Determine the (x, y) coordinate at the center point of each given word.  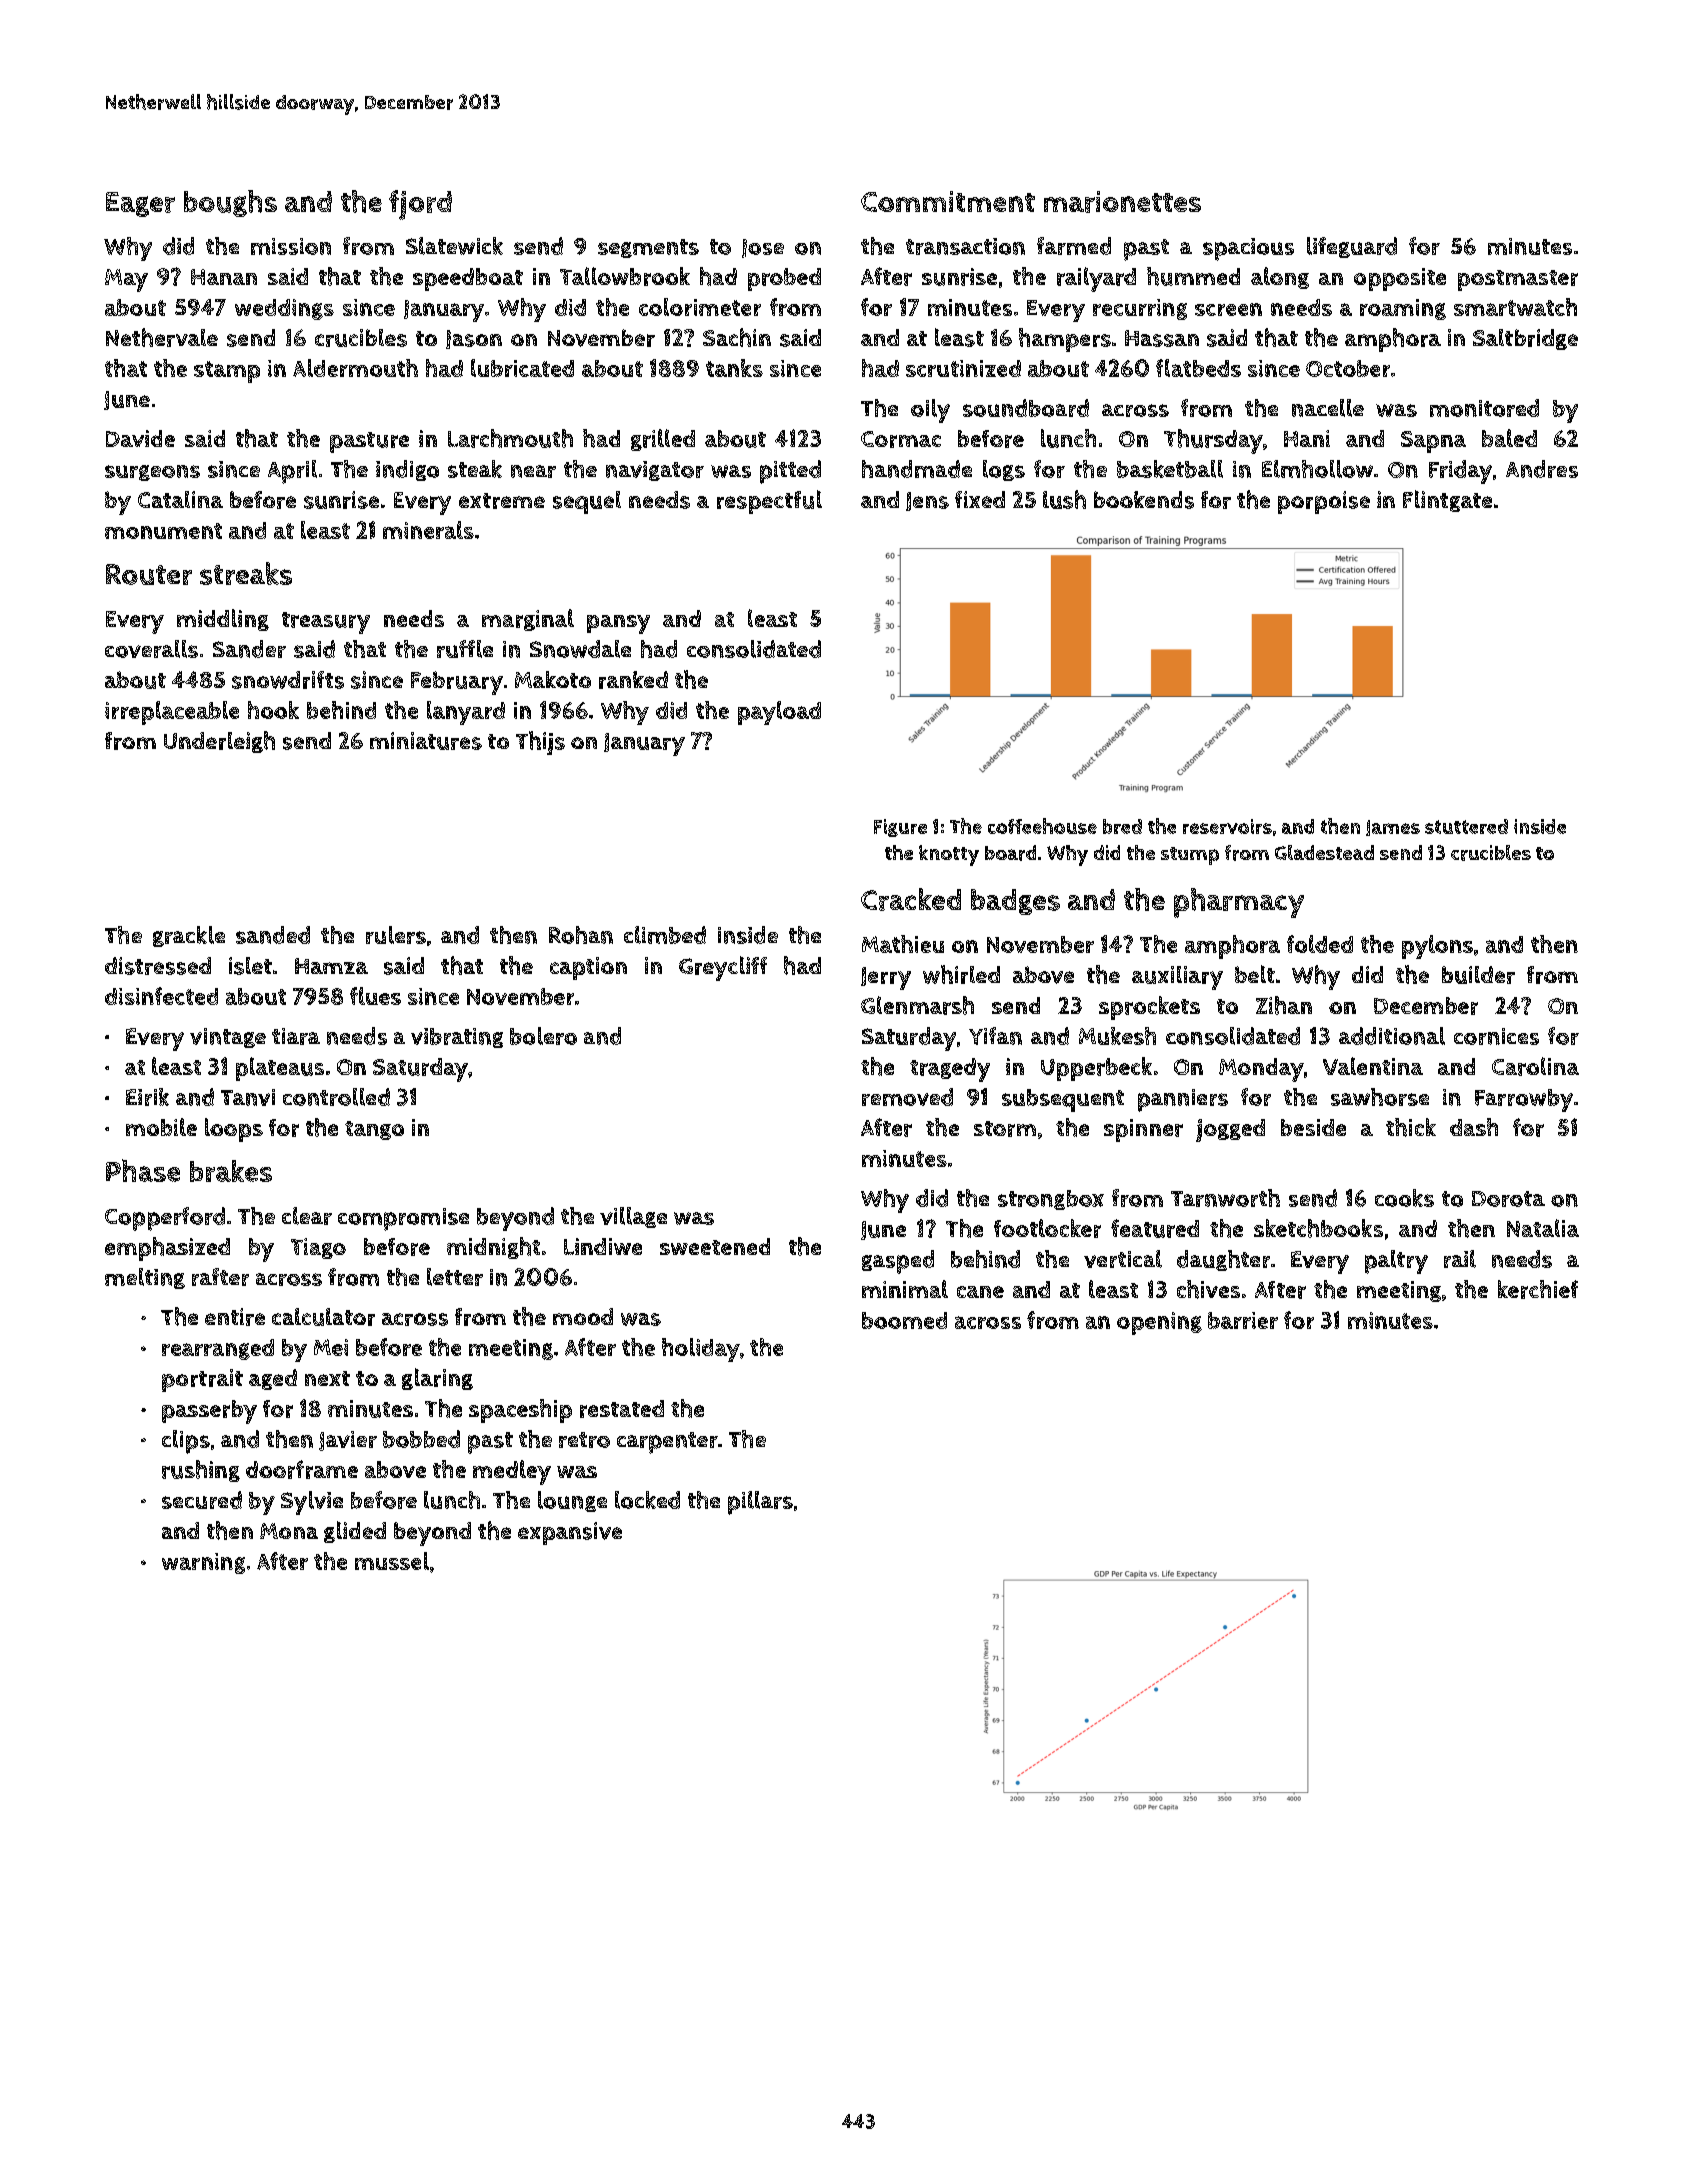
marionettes (1122, 202)
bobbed (421, 1439)
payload (779, 713)
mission (291, 246)
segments (648, 248)
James (1393, 828)
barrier (1243, 1320)
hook (273, 710)
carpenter (667, 1443)
